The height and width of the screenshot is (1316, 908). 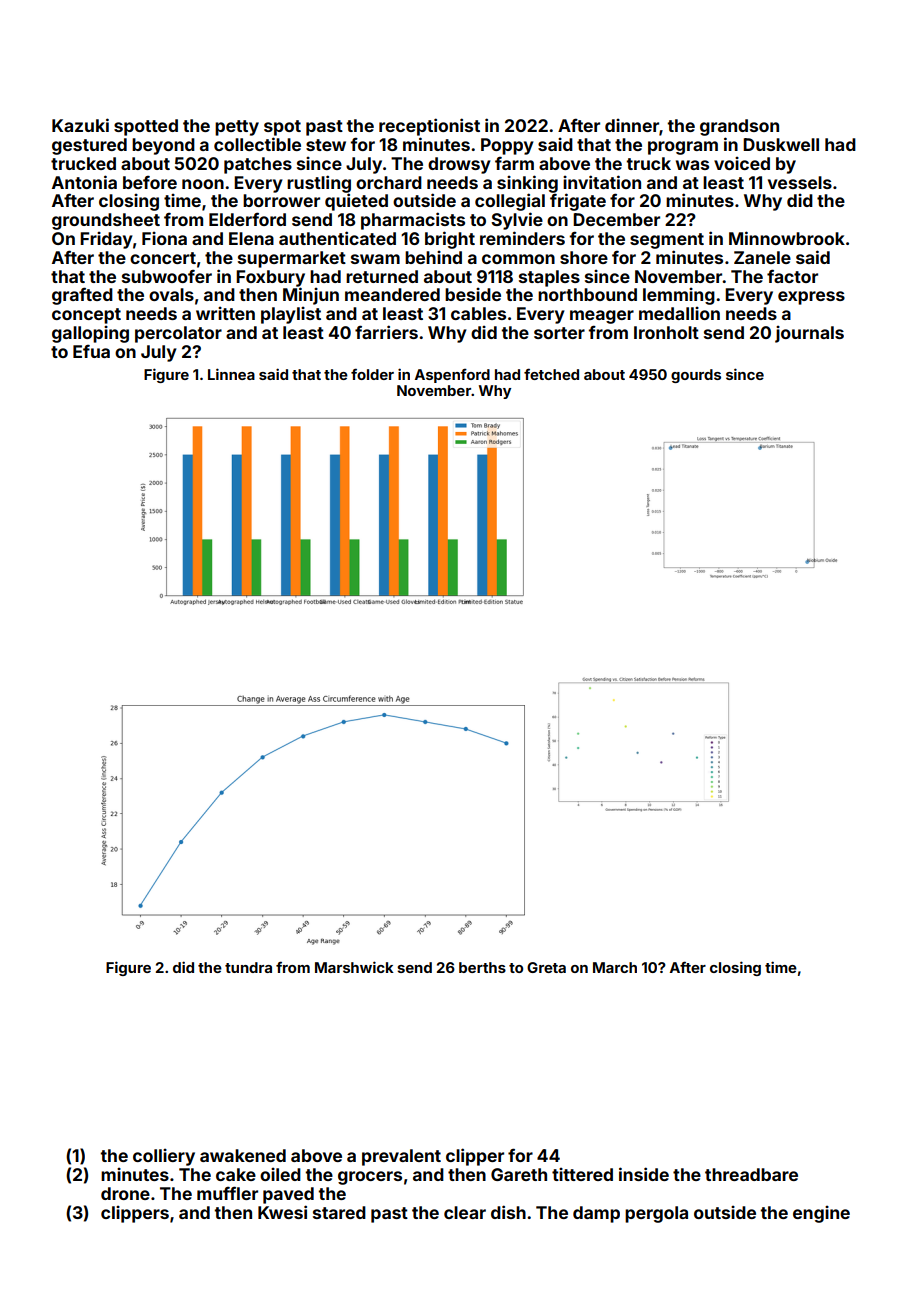 What do you see at coordinates (519, 1174) in the screenshot?
I see `Gareth` at bounding box center [519, 1174].
